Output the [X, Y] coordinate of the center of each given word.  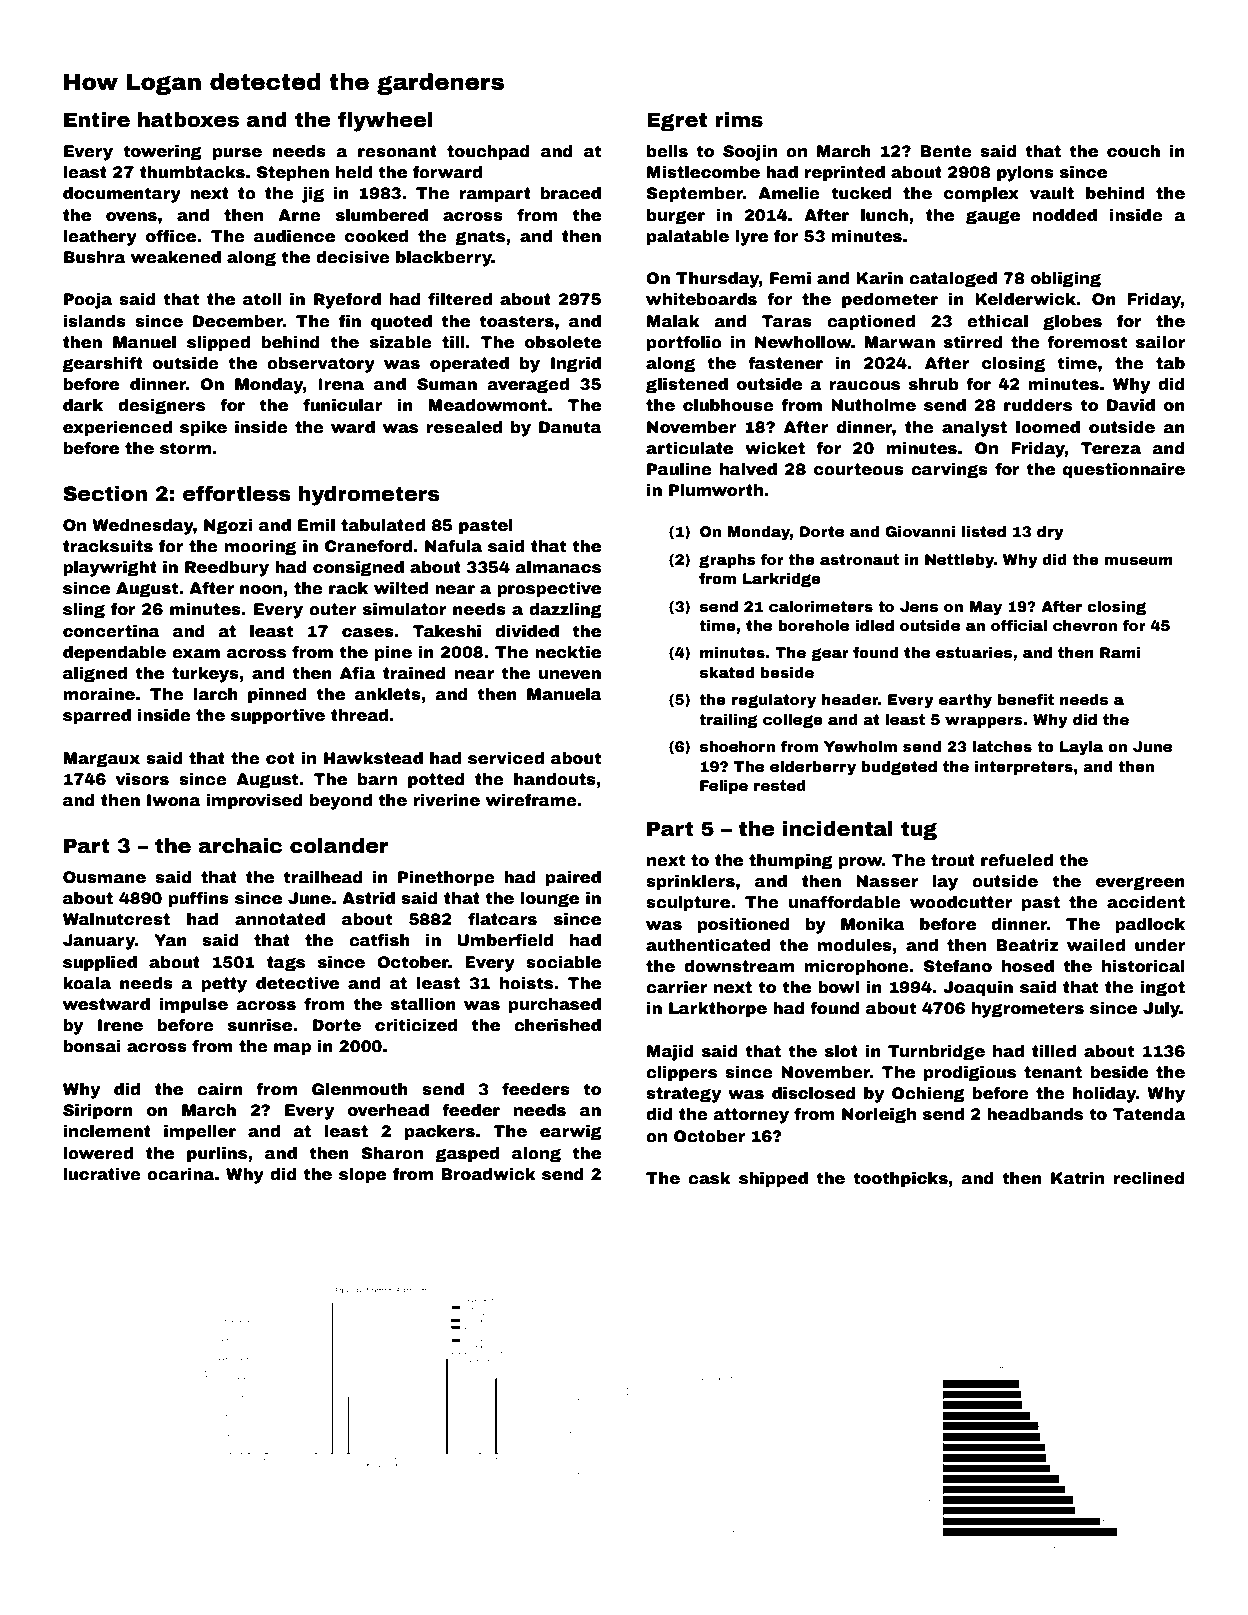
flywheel [385, 121]
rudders [1038, 405]
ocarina [180, 1174]
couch [1133, 151]
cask [709, 1178]
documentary [122, 195]
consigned [358, 569]
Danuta [570, 427]
